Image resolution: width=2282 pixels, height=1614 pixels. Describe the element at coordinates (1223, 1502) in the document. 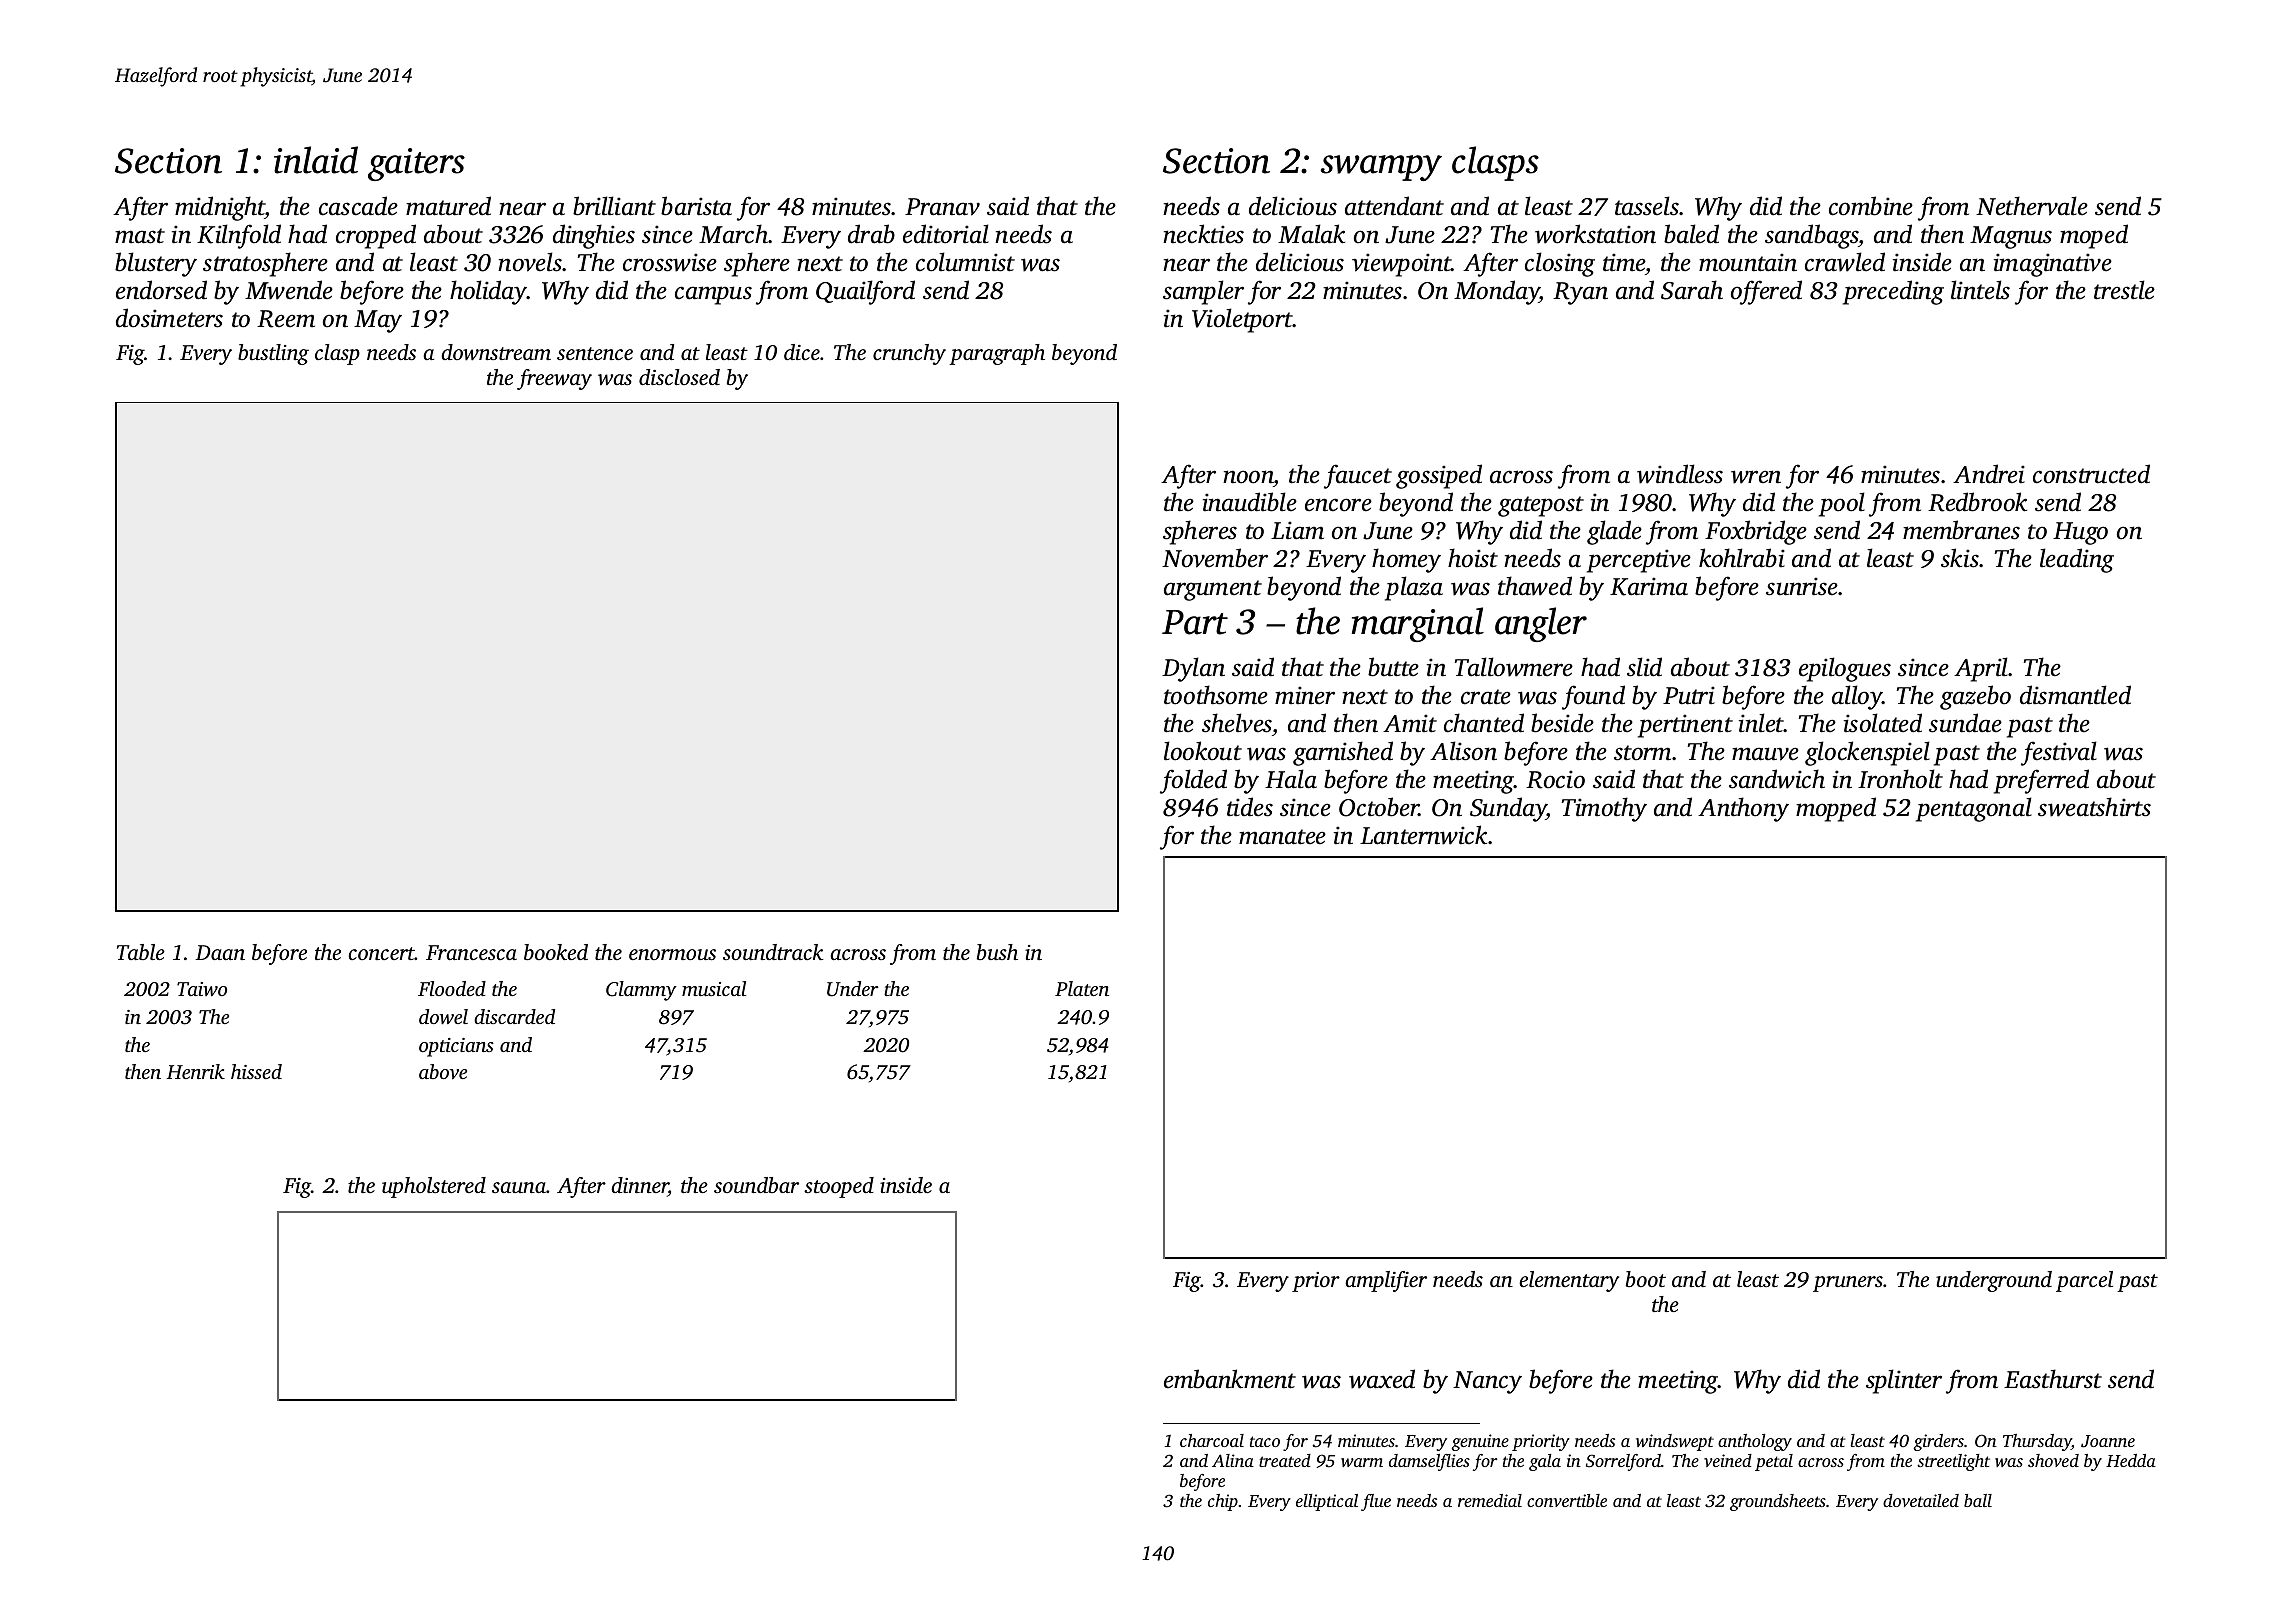

I see `chip` at that location.
